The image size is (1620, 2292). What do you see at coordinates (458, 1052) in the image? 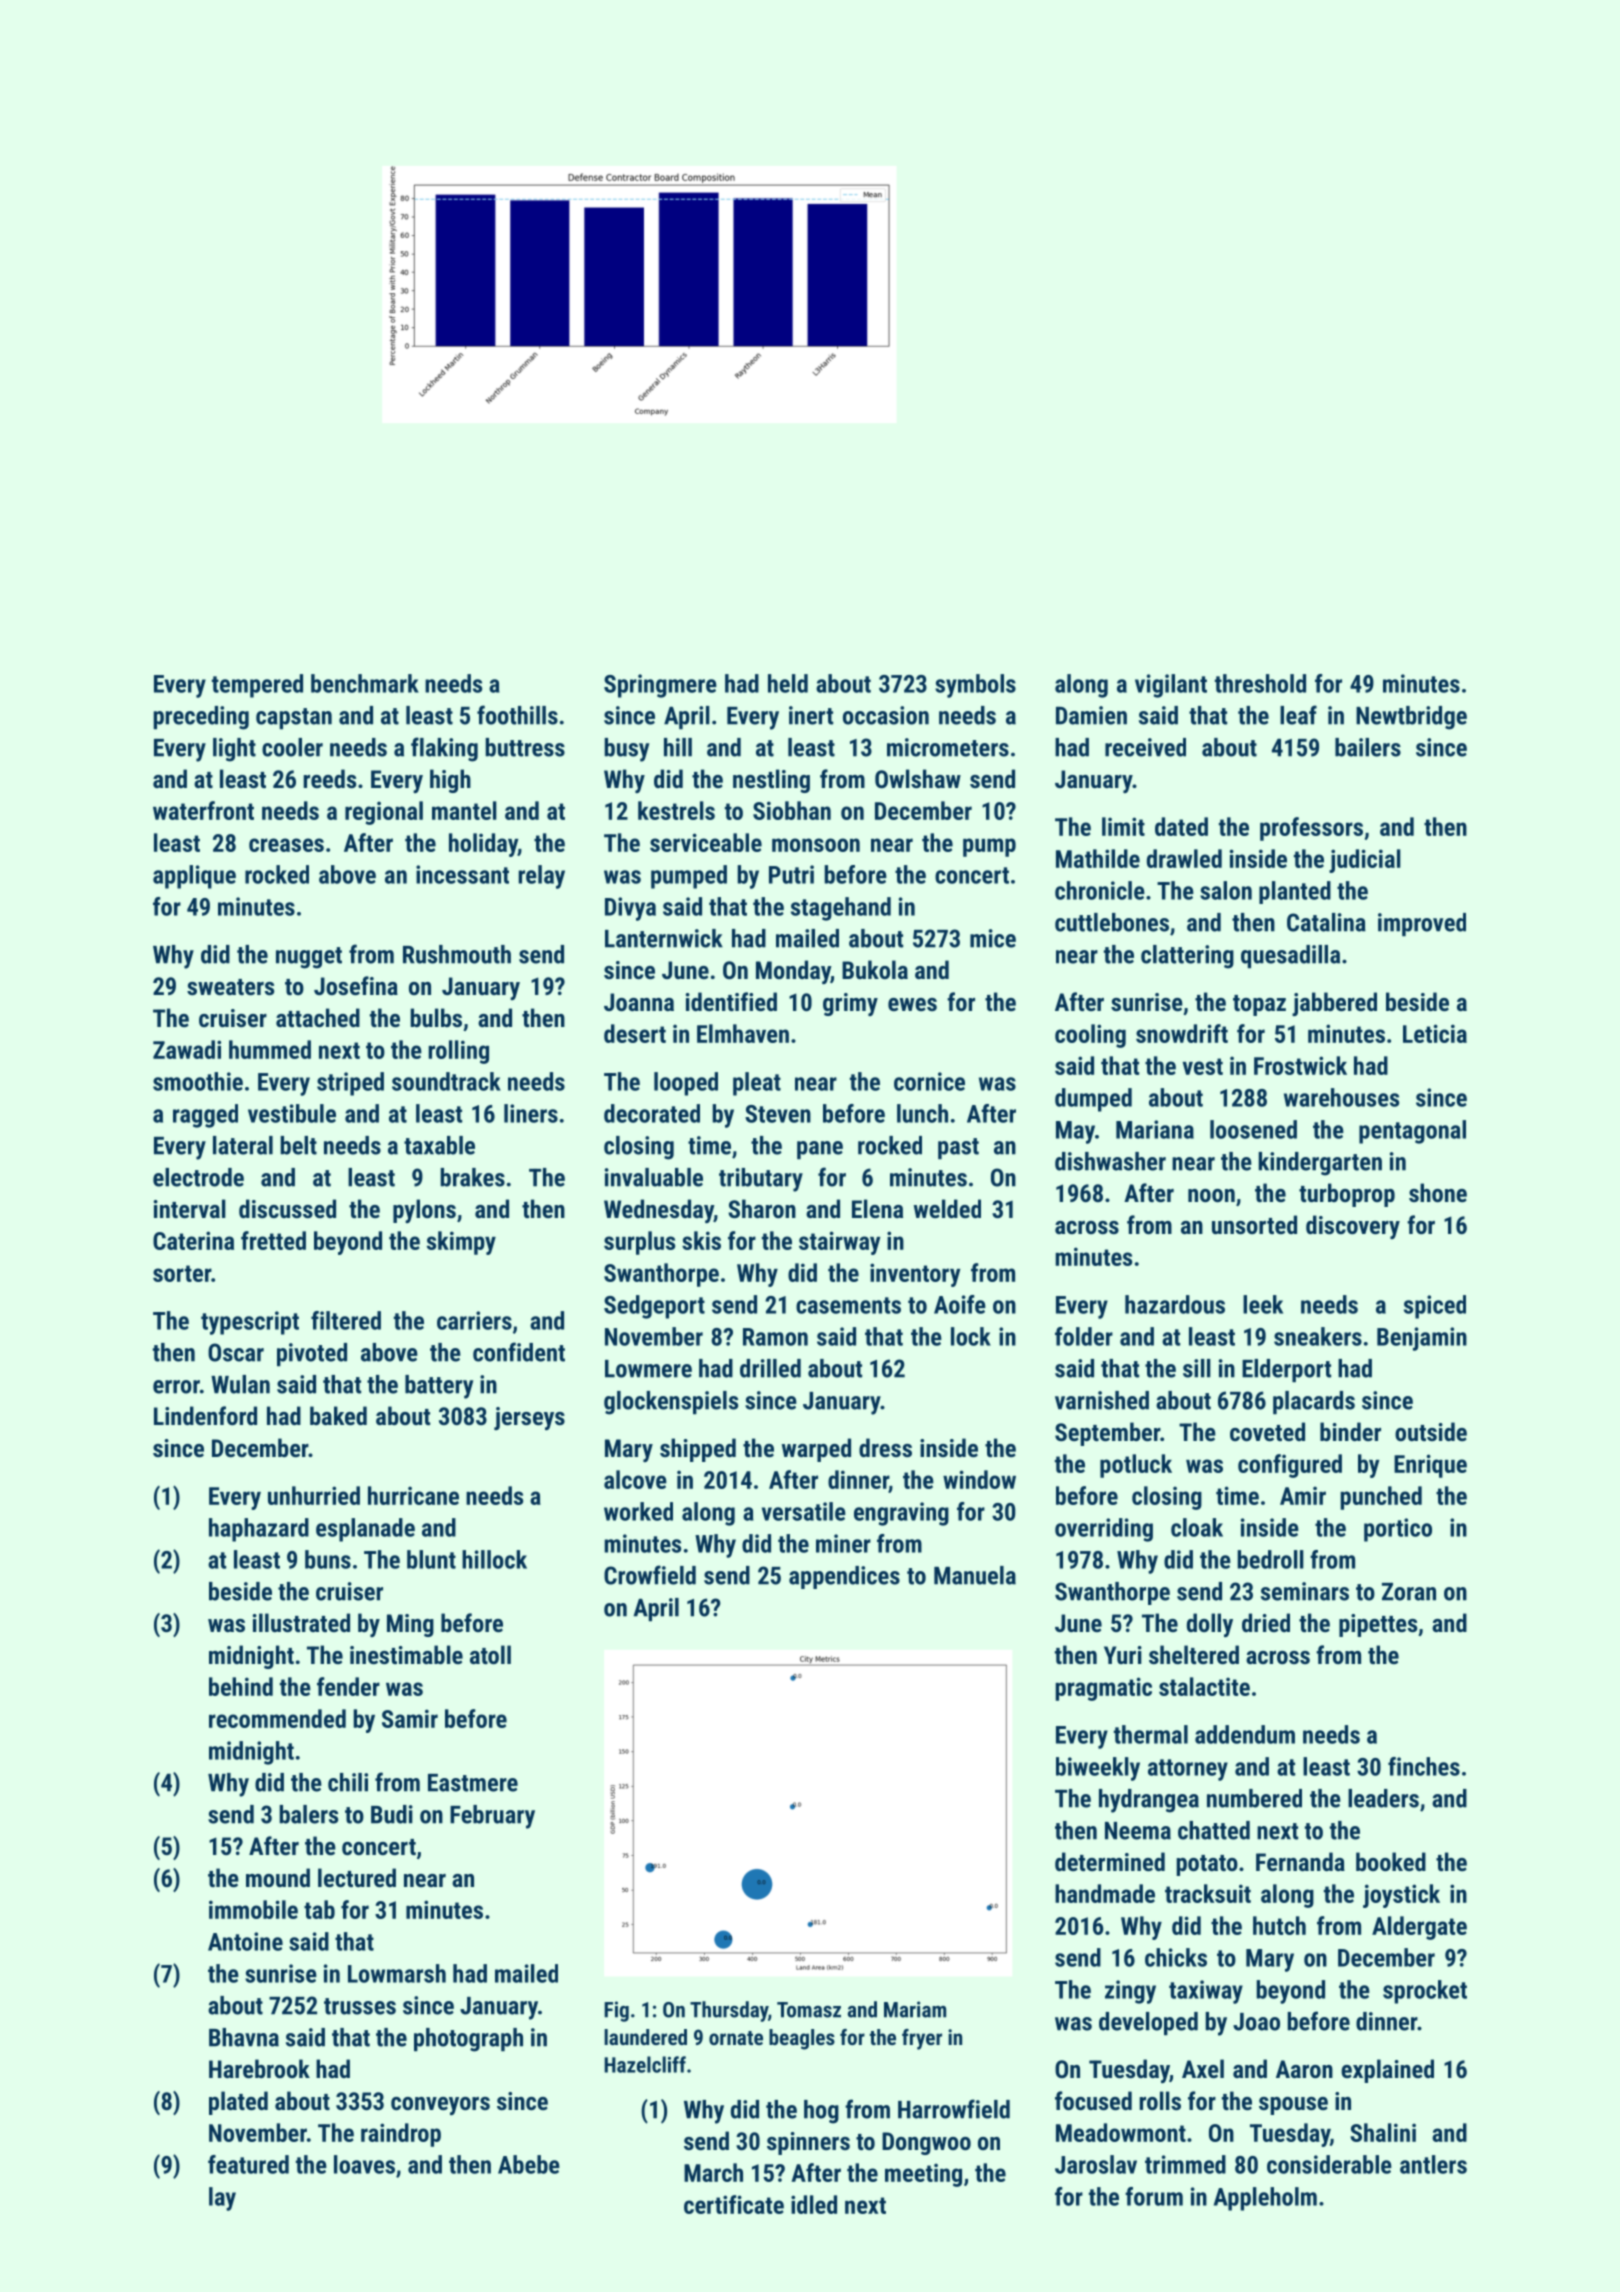
I see `rolling` at bounding box center [458, 1052].
